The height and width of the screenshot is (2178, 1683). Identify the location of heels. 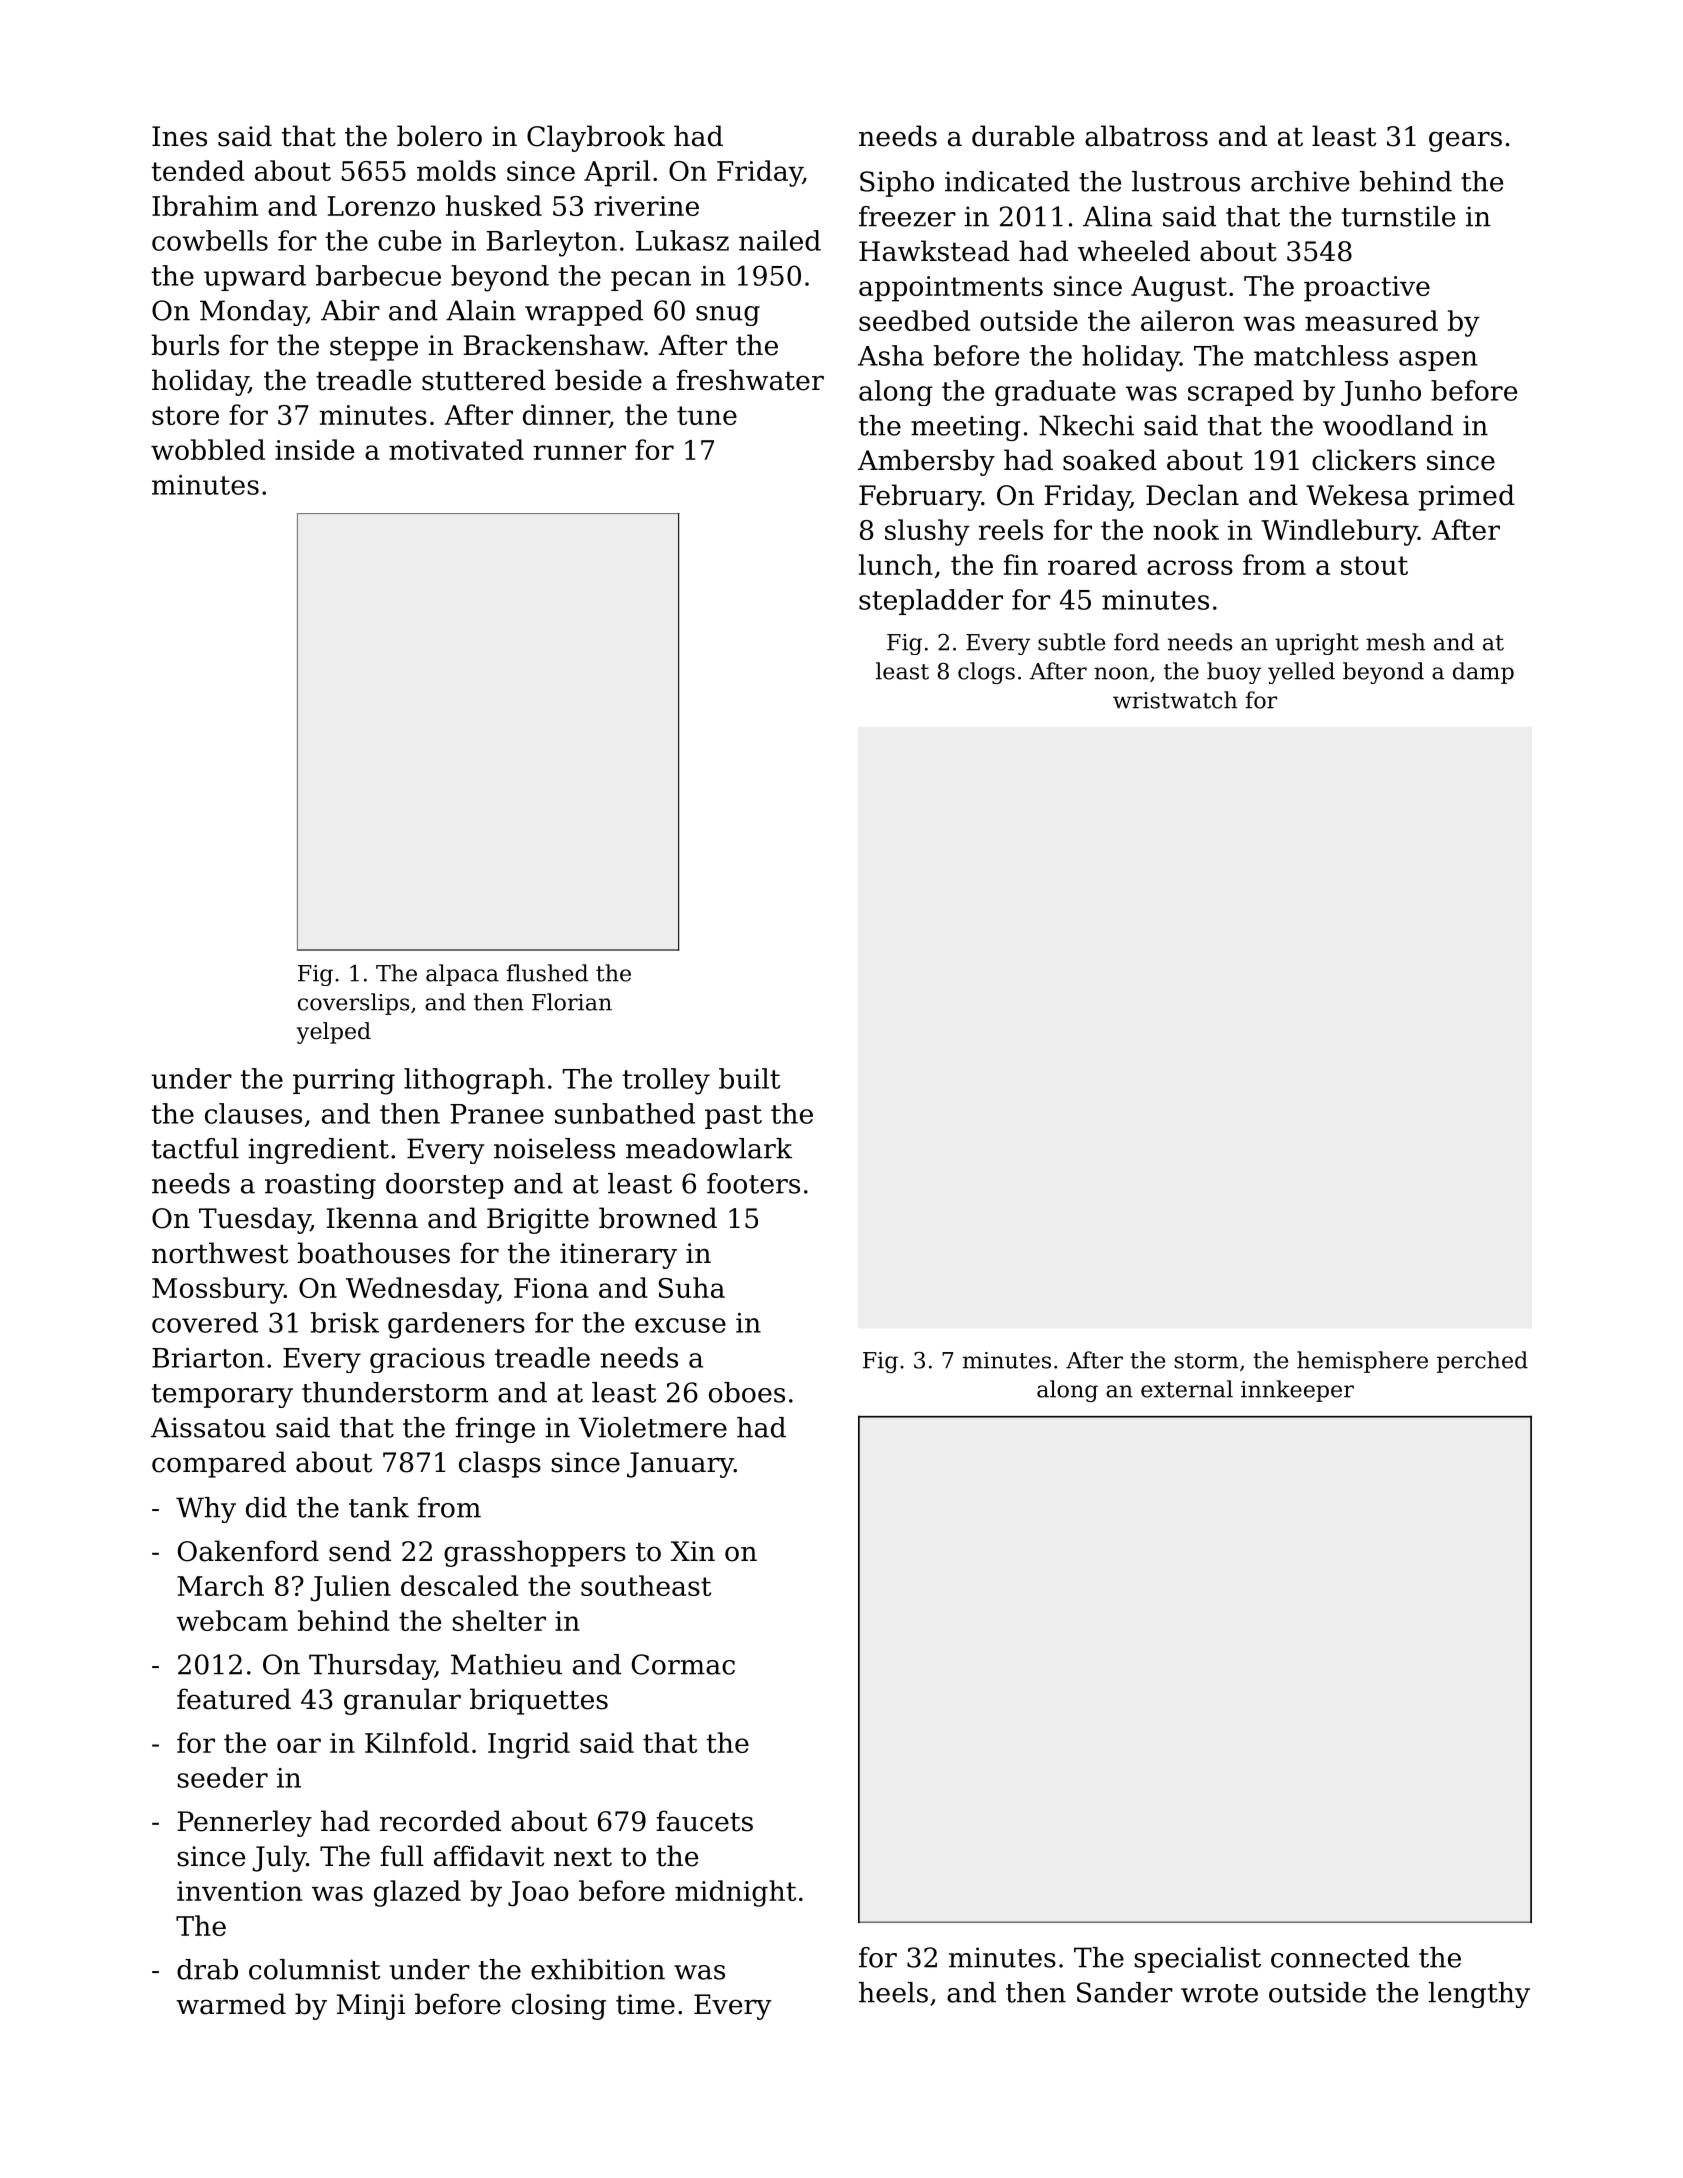
(893, 1992).
